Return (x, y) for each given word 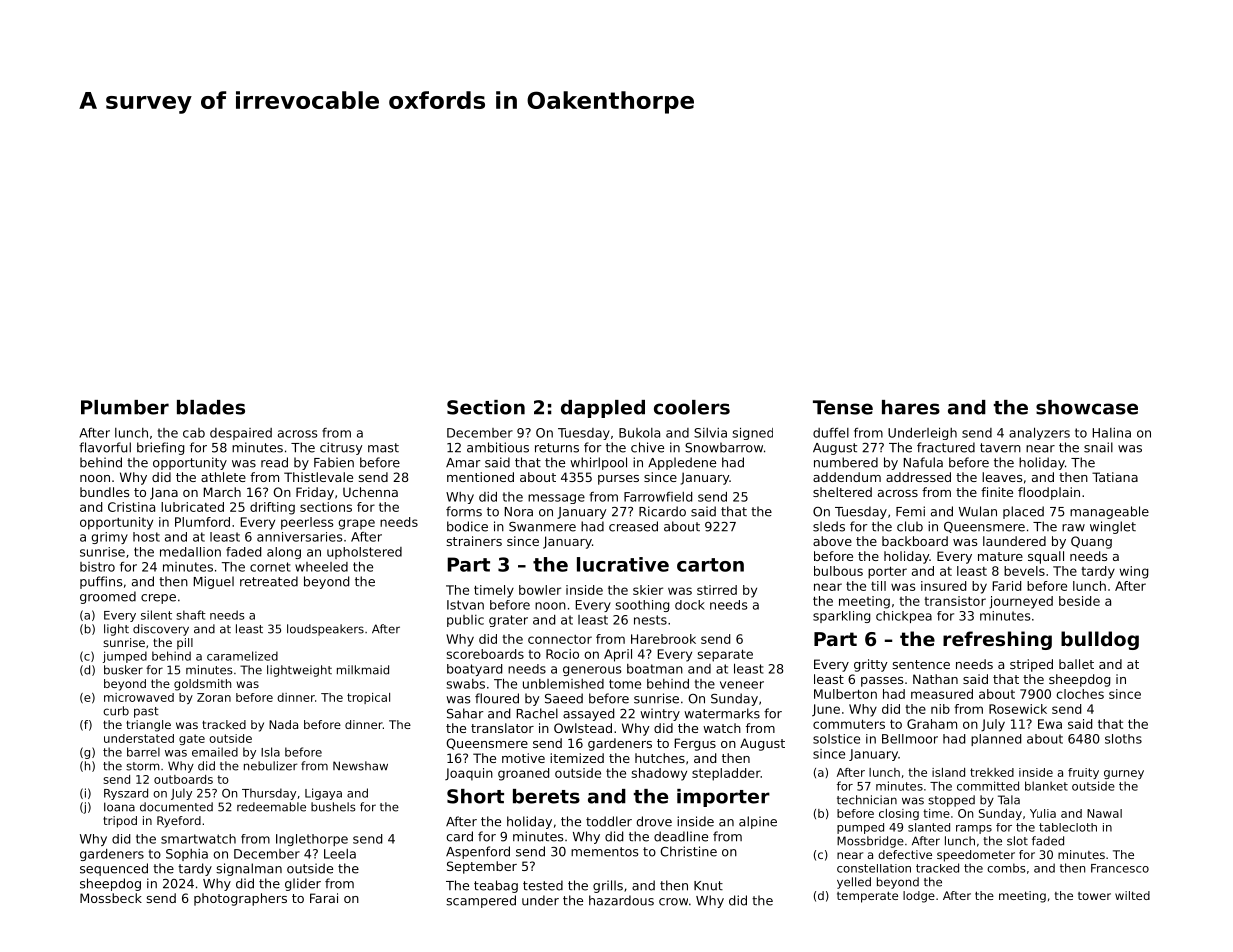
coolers (692, 407)
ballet (1076, 664)
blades (211, 407)
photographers (240, 899)
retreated (269, 581)
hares (911, 407)
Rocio (562, 654)
